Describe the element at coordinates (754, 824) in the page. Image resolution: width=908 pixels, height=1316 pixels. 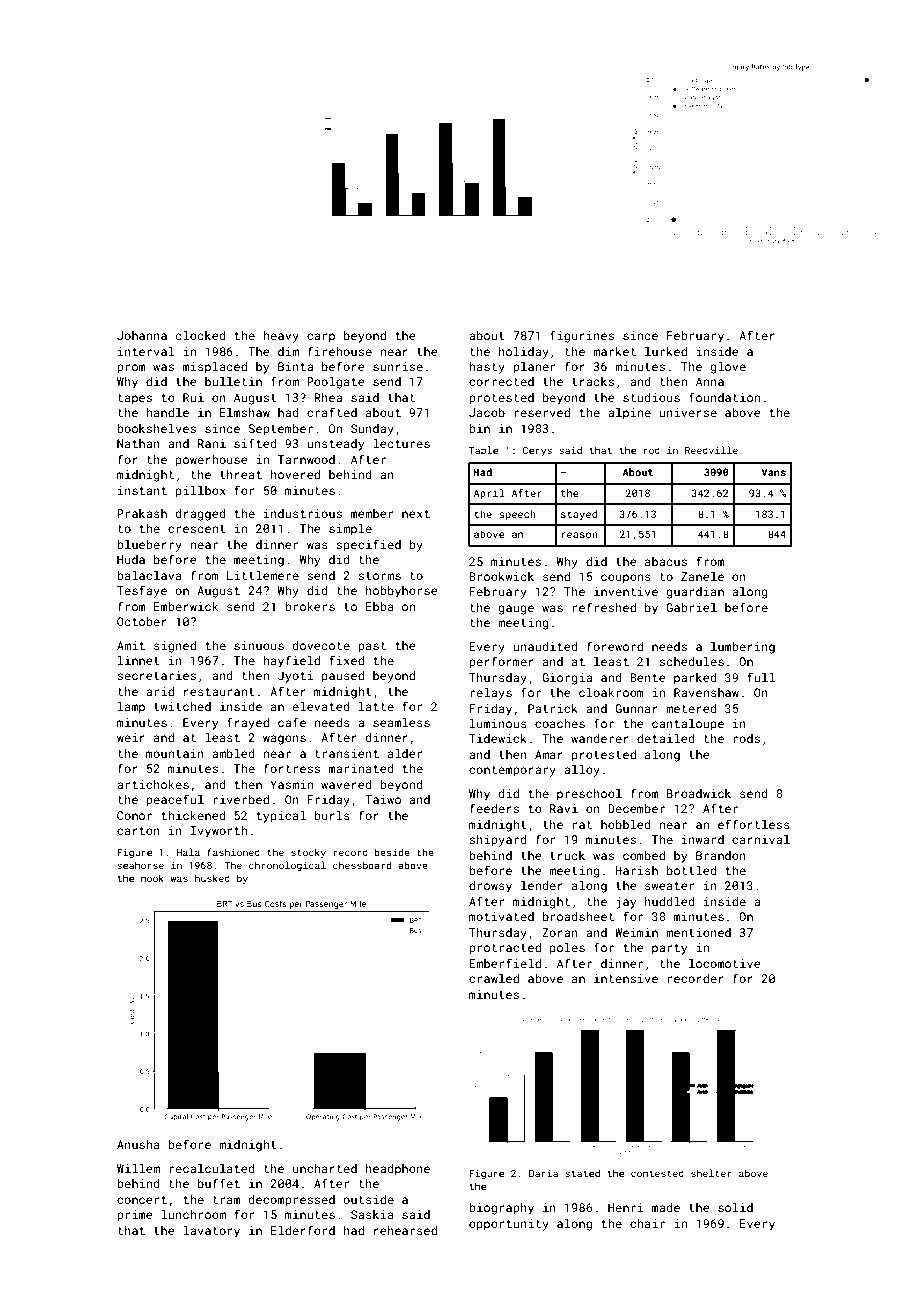
I see `effortless` at that location.
